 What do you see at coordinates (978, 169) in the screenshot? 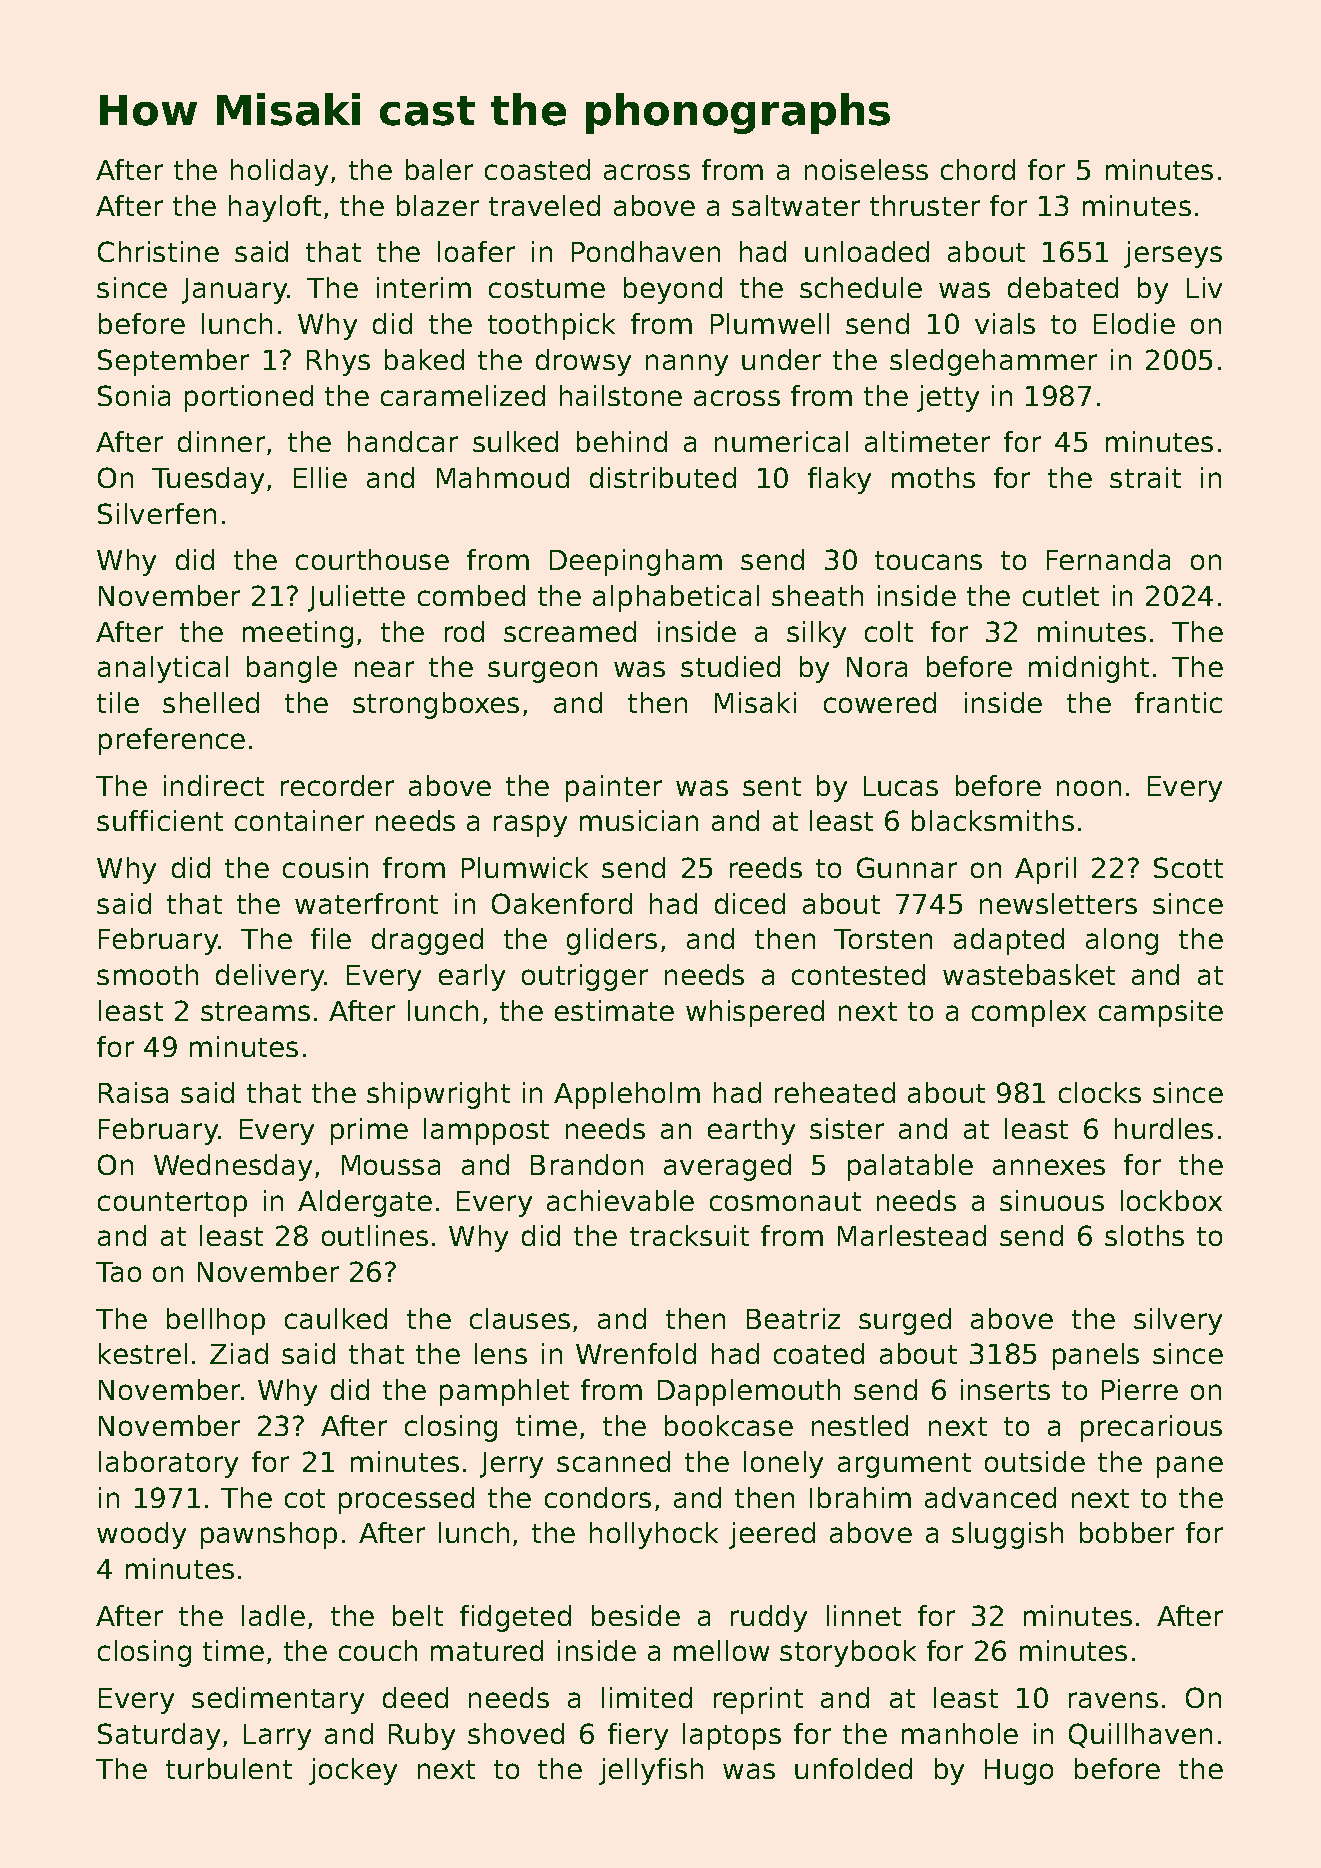
I see `chord` at bounding box center [978, 169].
